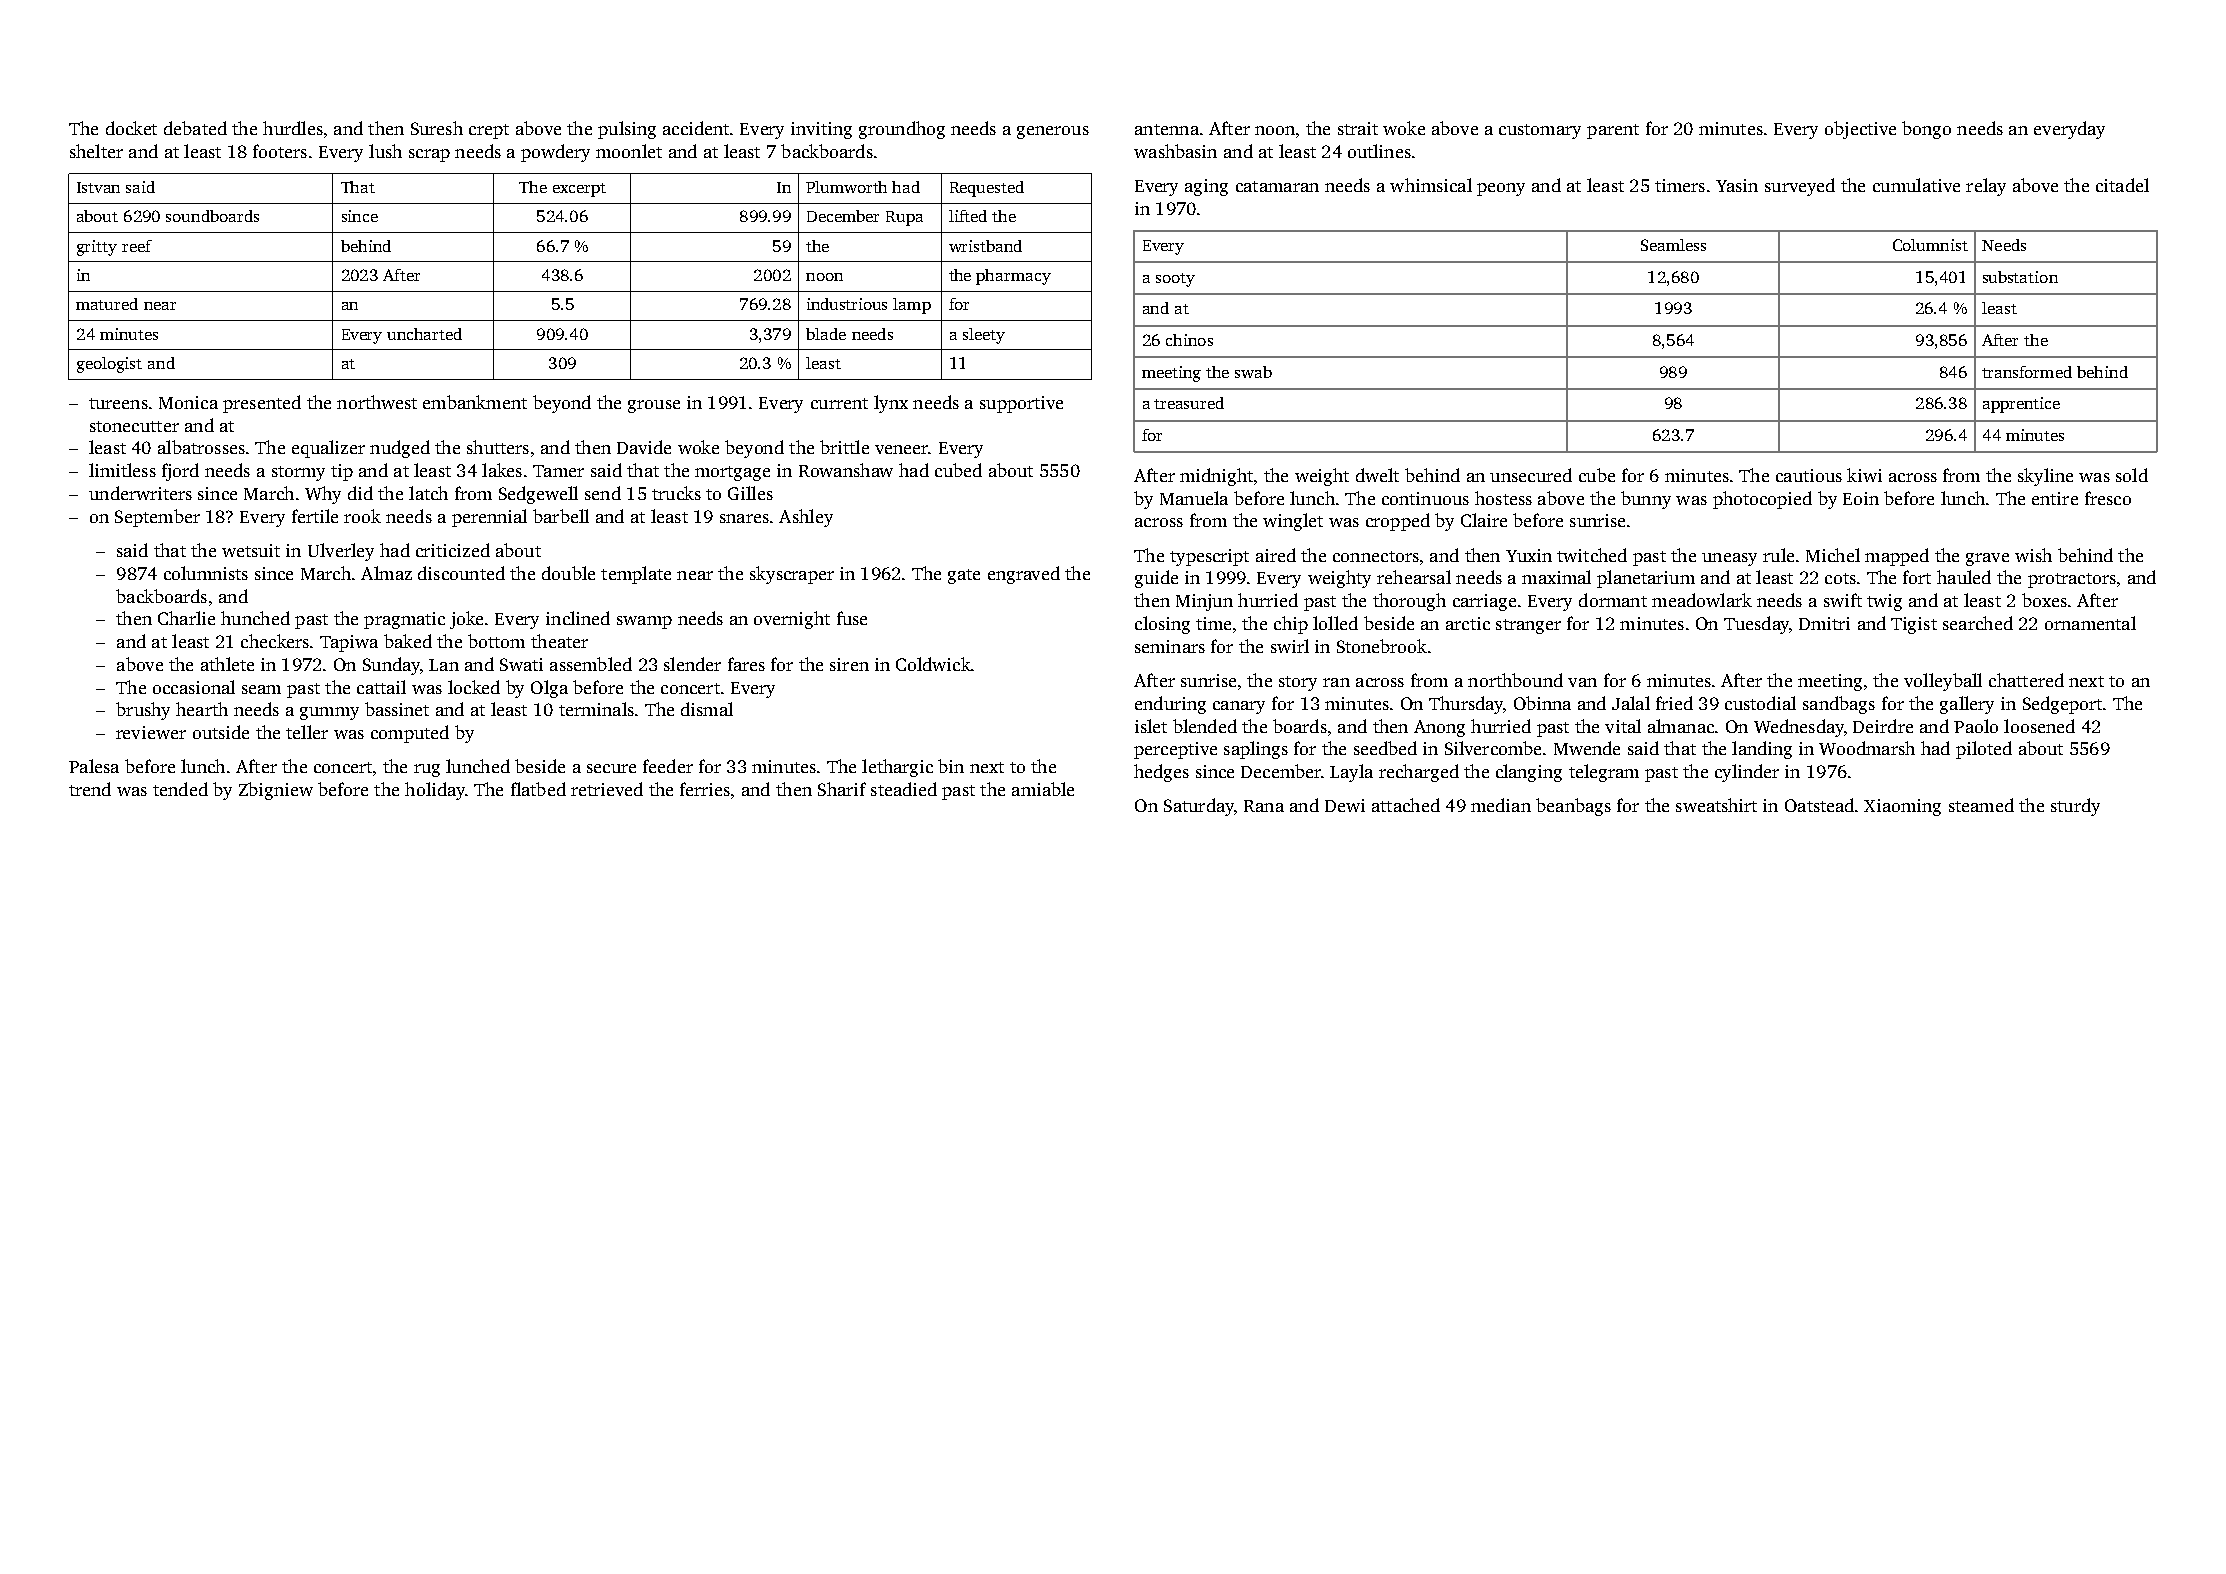 Image resolution: width=2226 pixels, height=1574 pixels. I want to click on brushy, so click(143, 711).
